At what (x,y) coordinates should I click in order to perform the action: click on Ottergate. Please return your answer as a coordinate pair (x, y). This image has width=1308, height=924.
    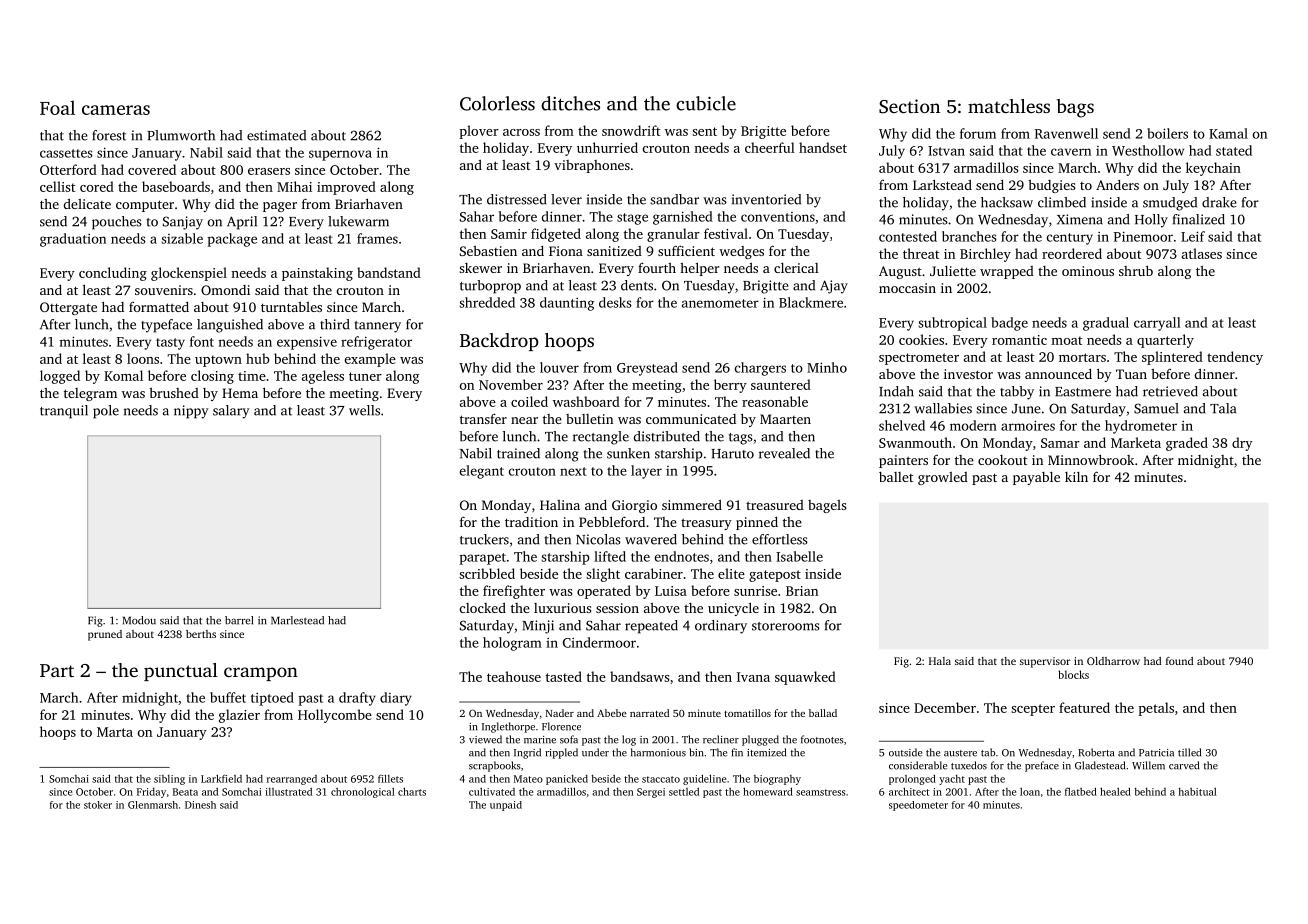
    Looking at the image, I should click on (68, 308).
